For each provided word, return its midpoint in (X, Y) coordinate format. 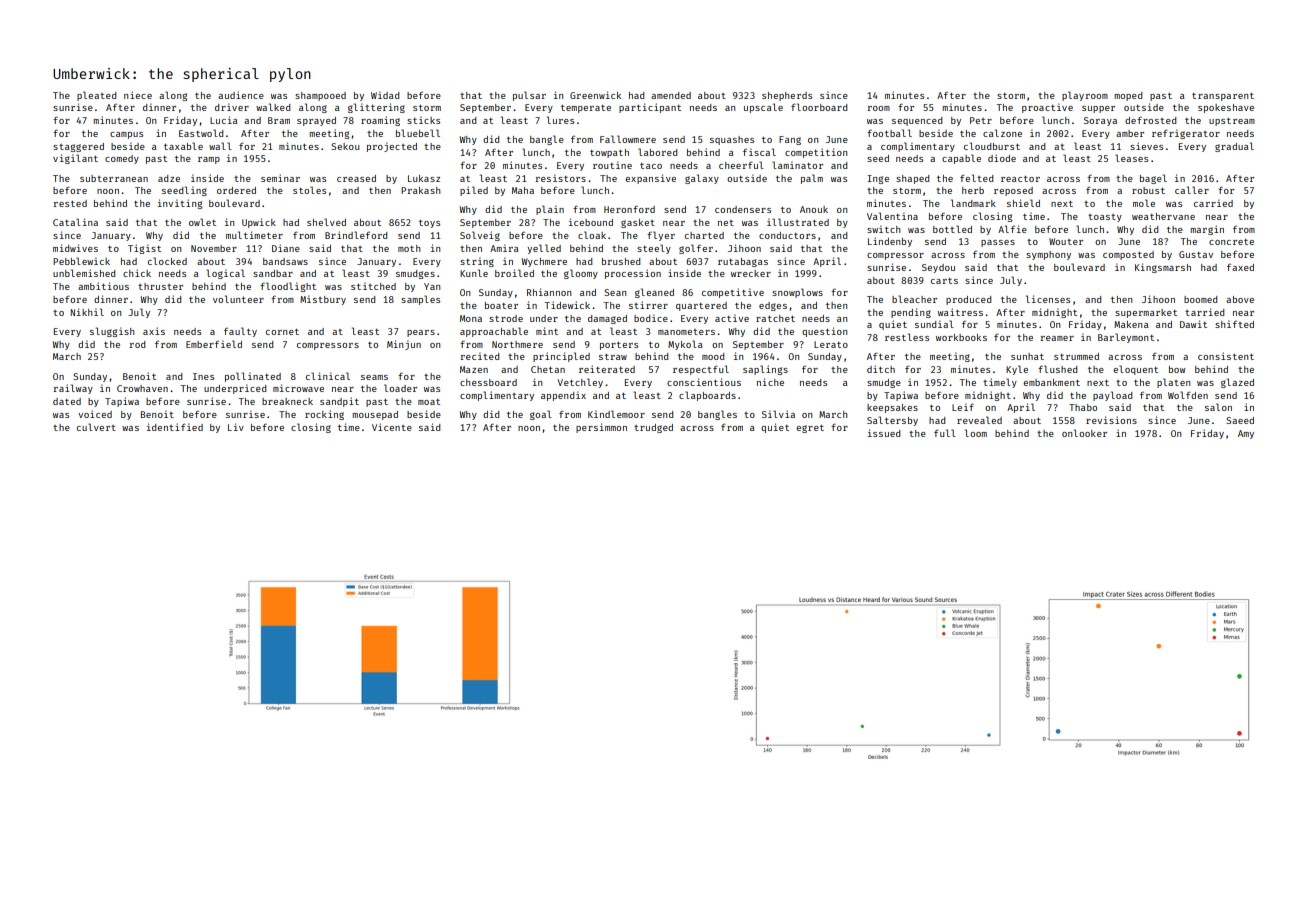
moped (1128, 96)
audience (241, 95)
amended (671, 95)
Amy (1246, 434)
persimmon (601, 428)
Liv (236, 427)
